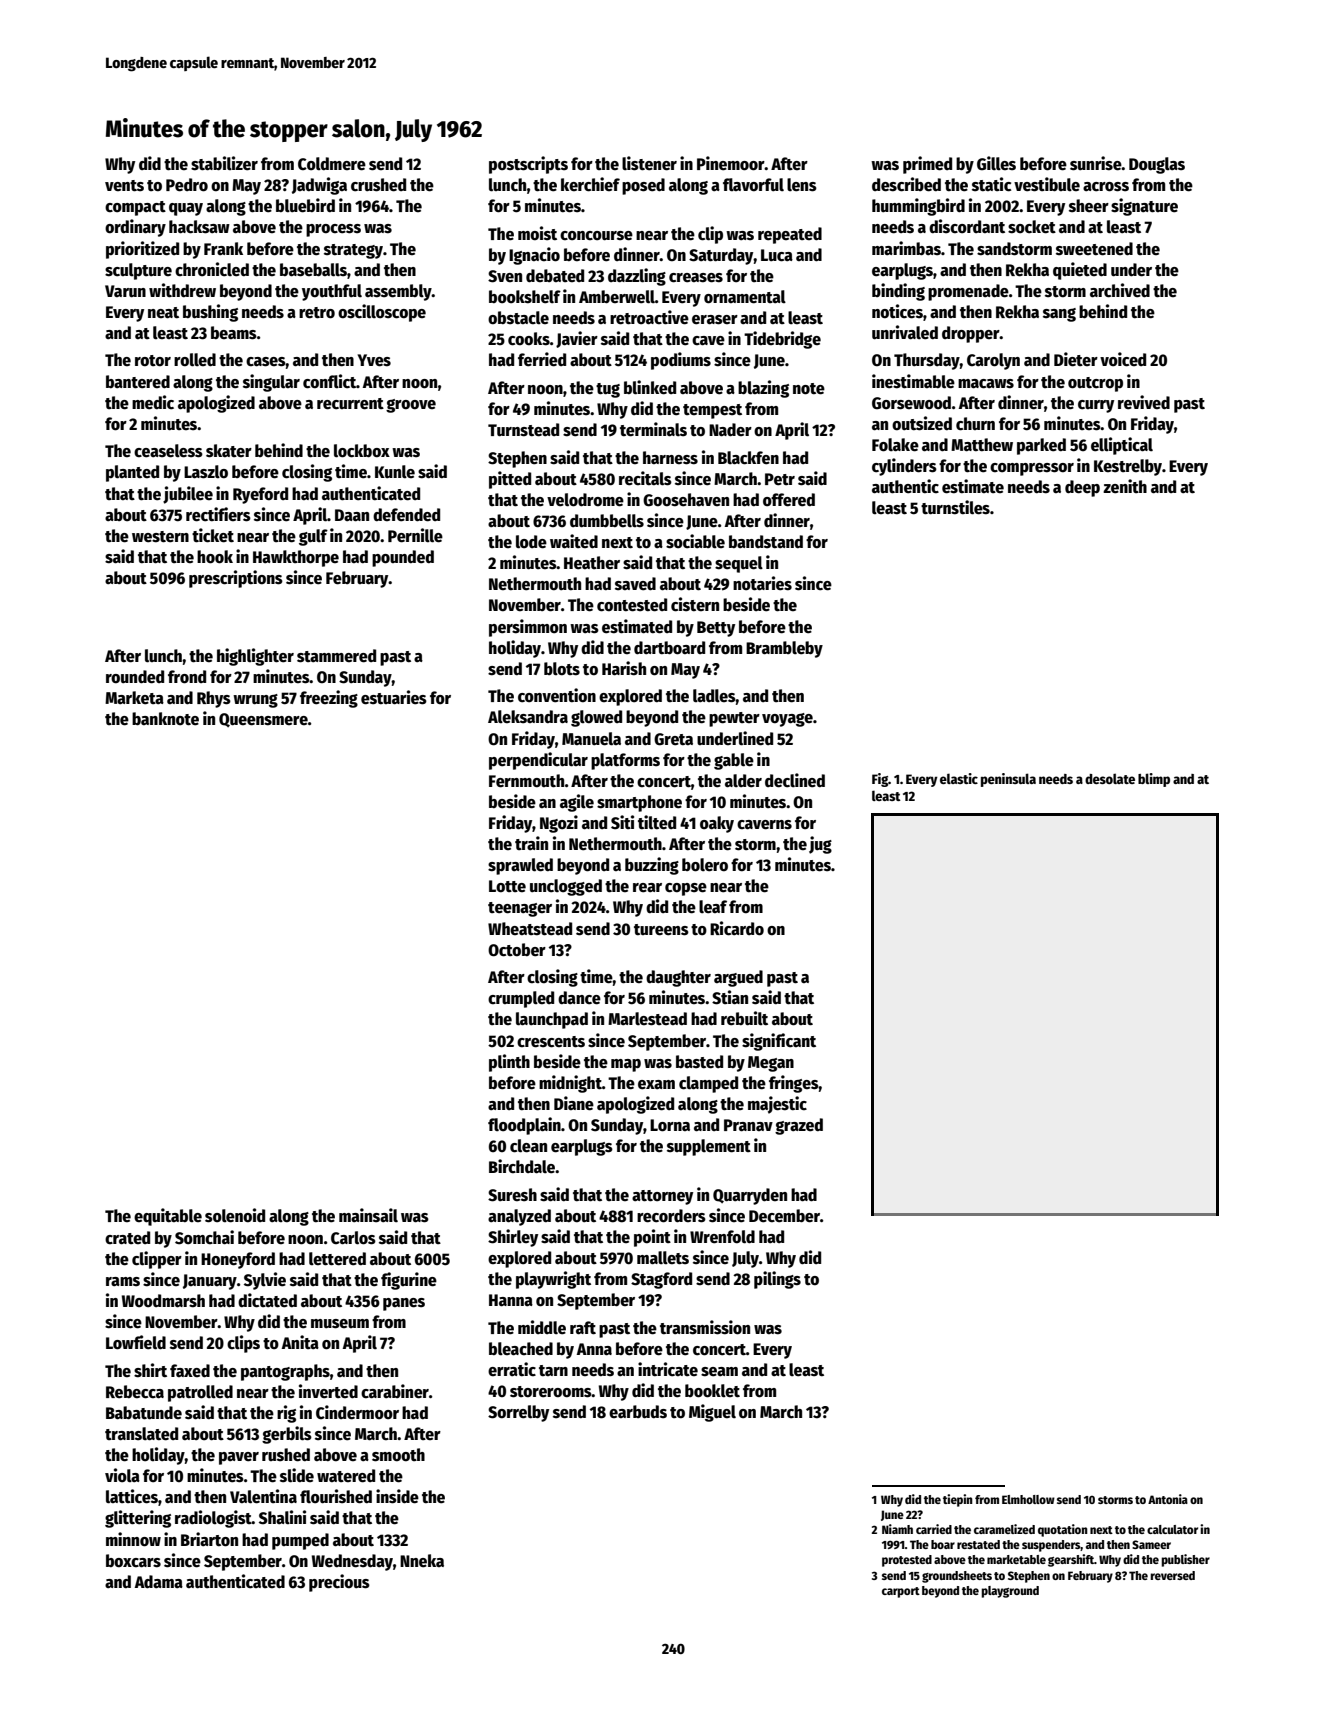 This page has height=1713, width=1324. I want to click on Antonia, so click(1168, 1499).
